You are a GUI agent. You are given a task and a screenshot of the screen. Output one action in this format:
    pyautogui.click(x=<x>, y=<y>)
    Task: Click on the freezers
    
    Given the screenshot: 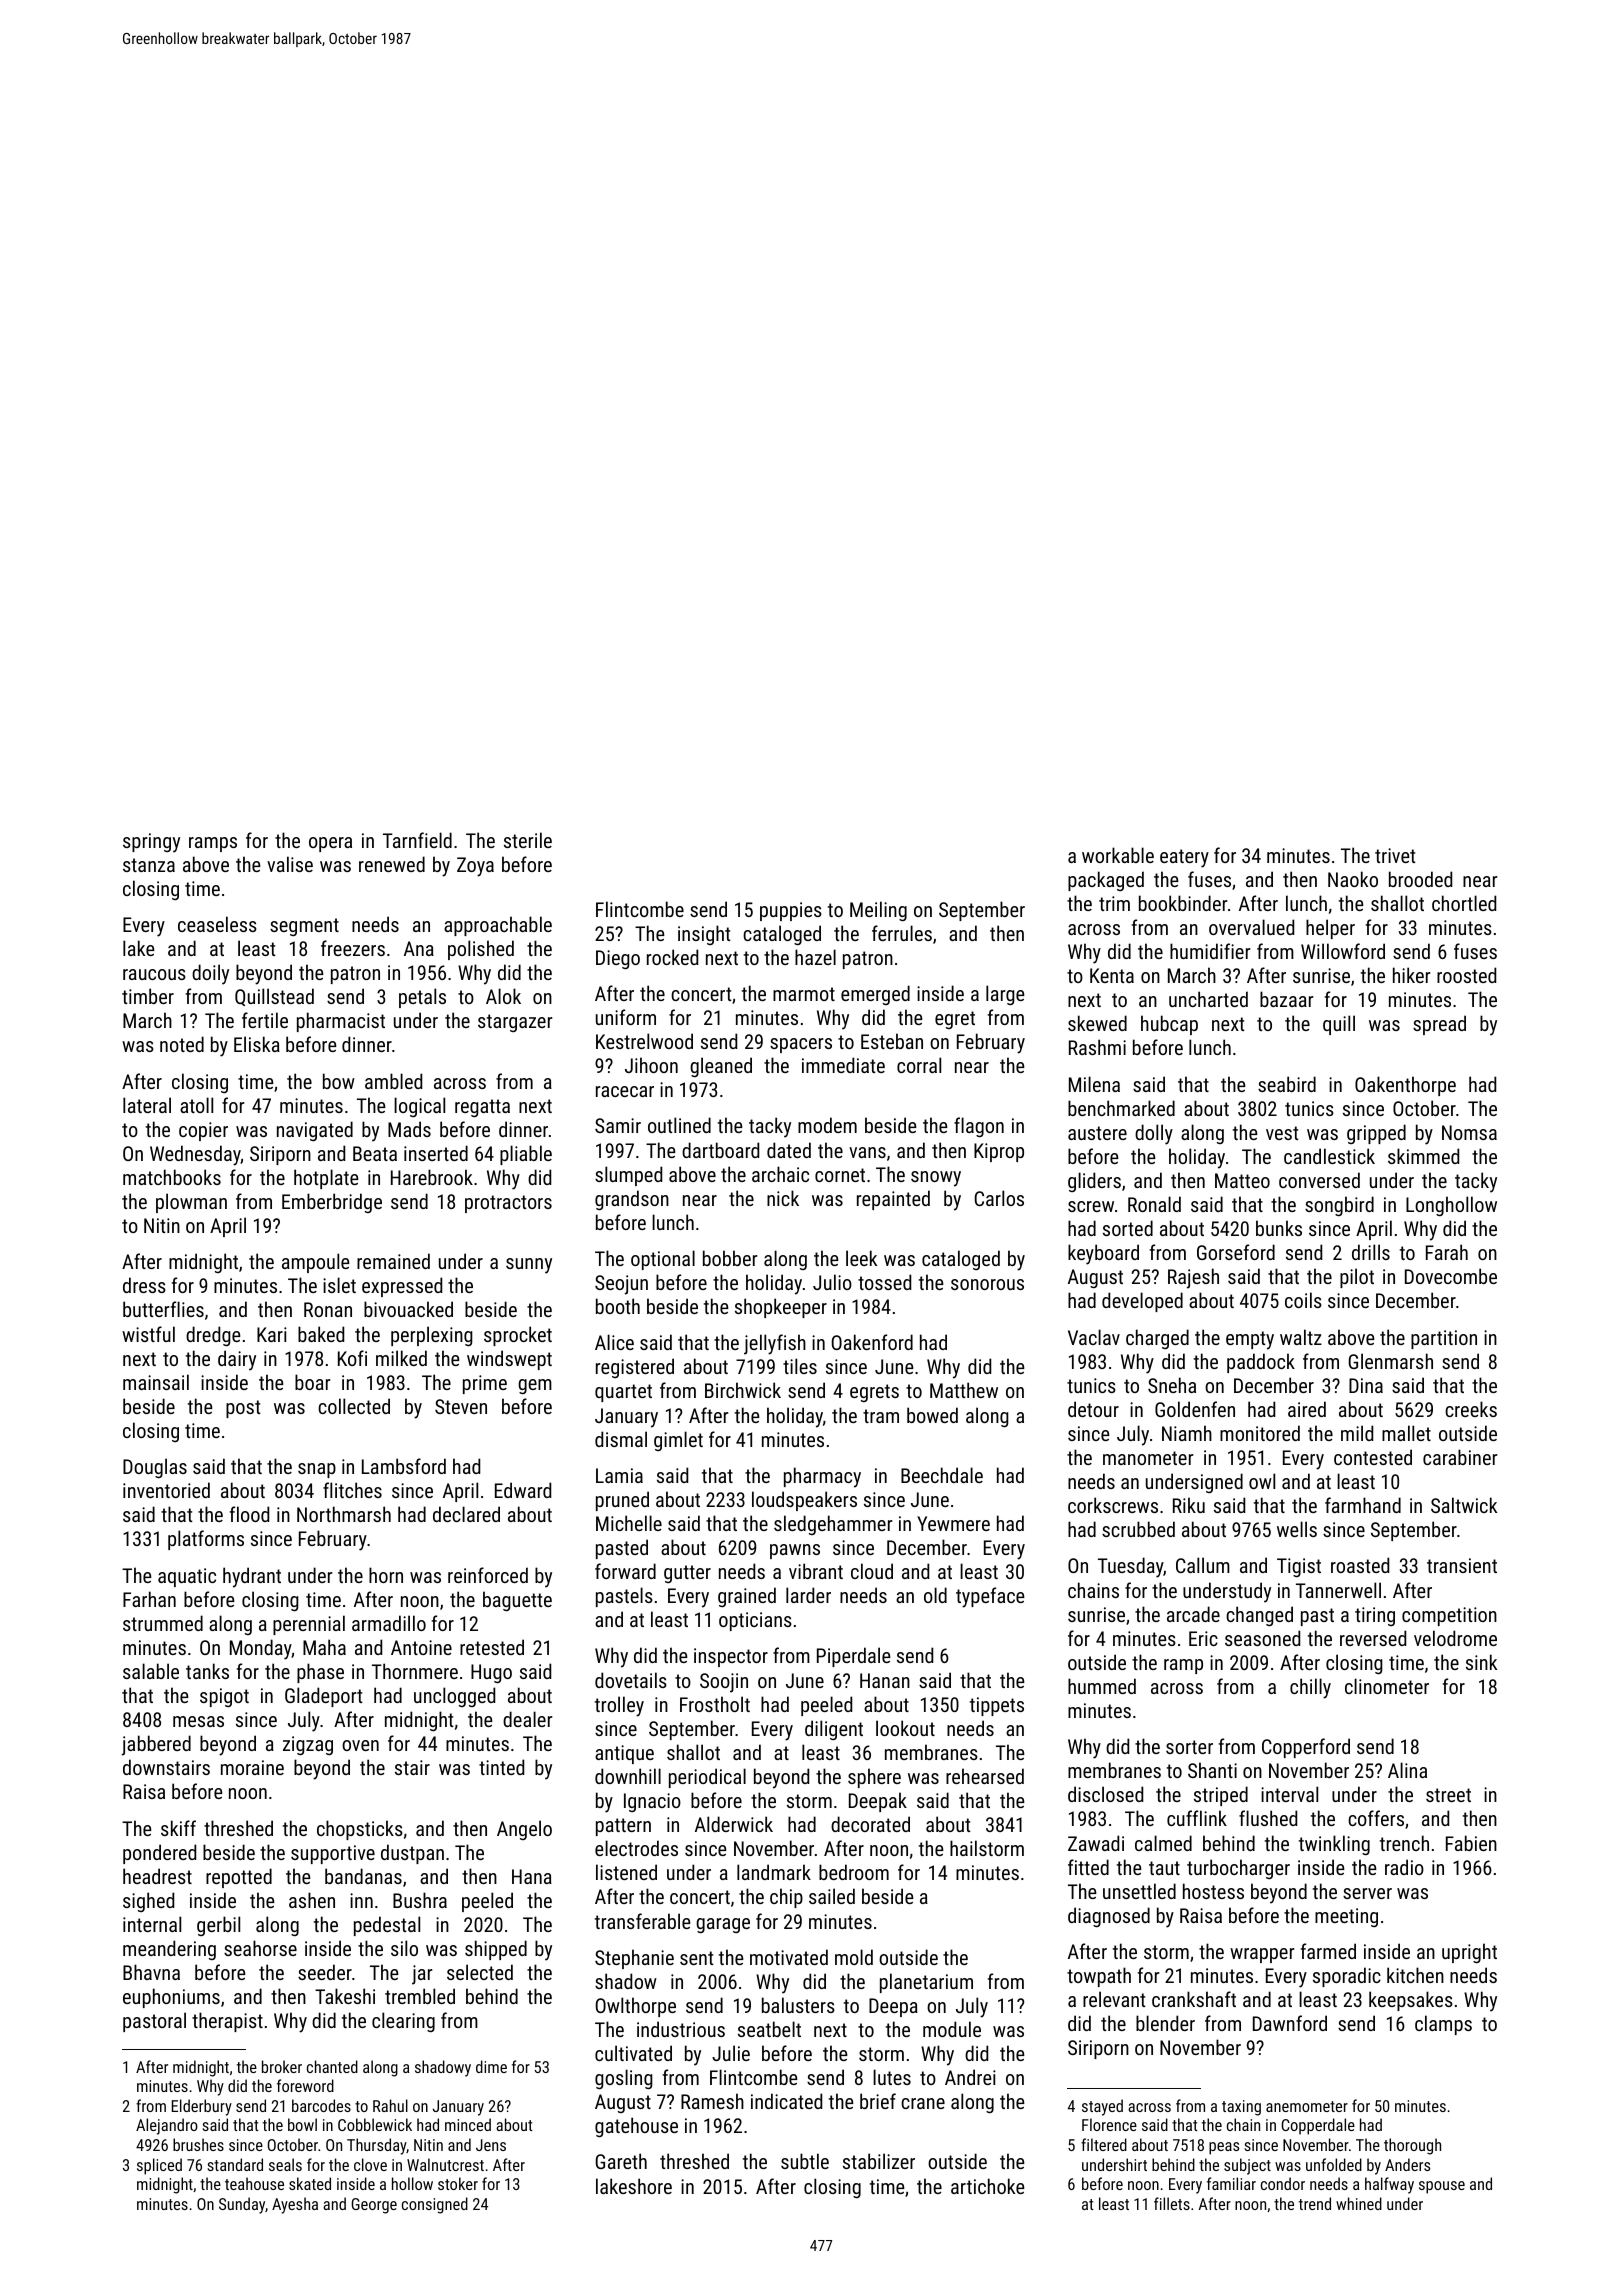 What is the action you would take?
    pyautogui.click(x=353, y=948)
